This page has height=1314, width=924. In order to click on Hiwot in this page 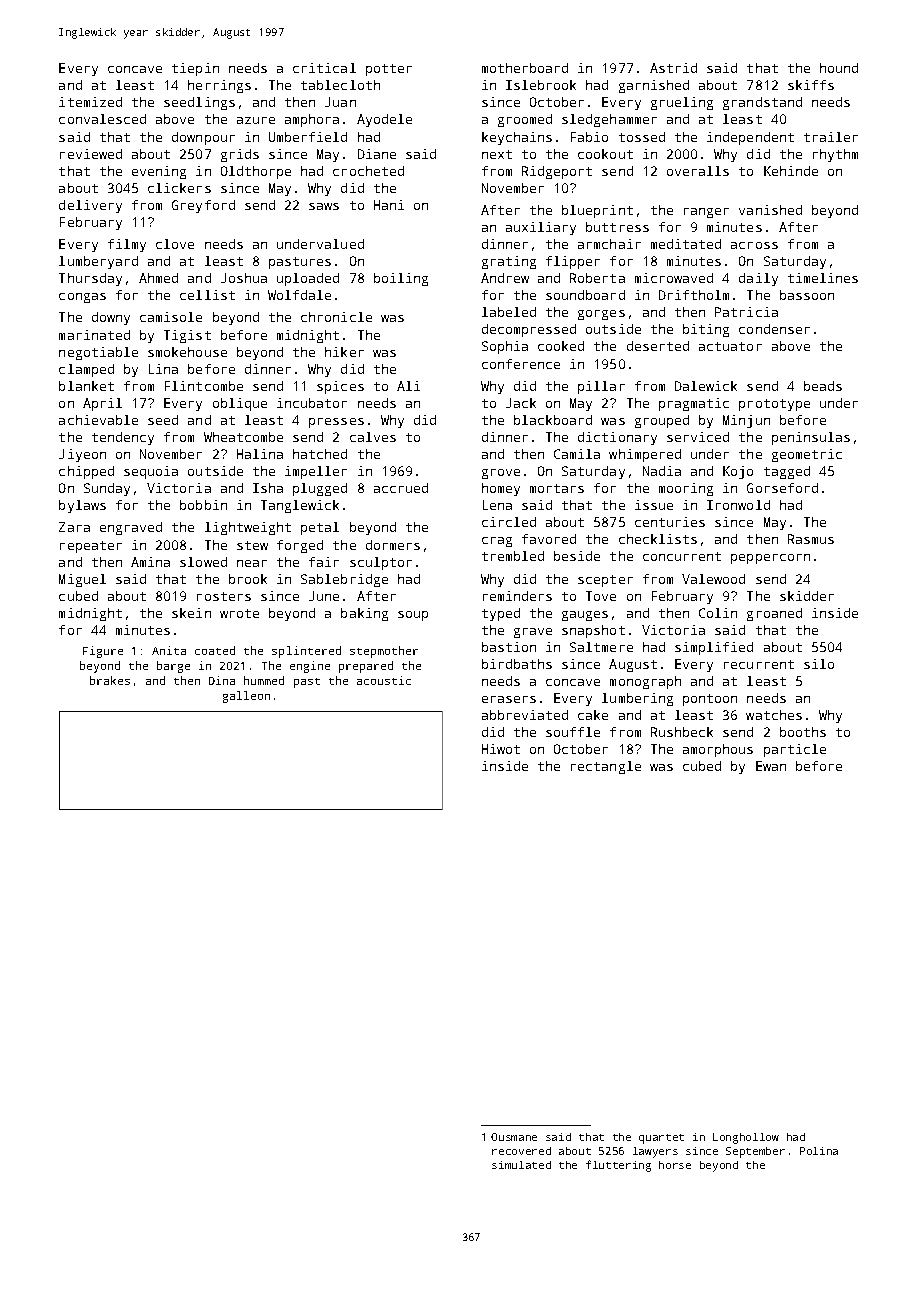, I will do `click(501, 749)`.
